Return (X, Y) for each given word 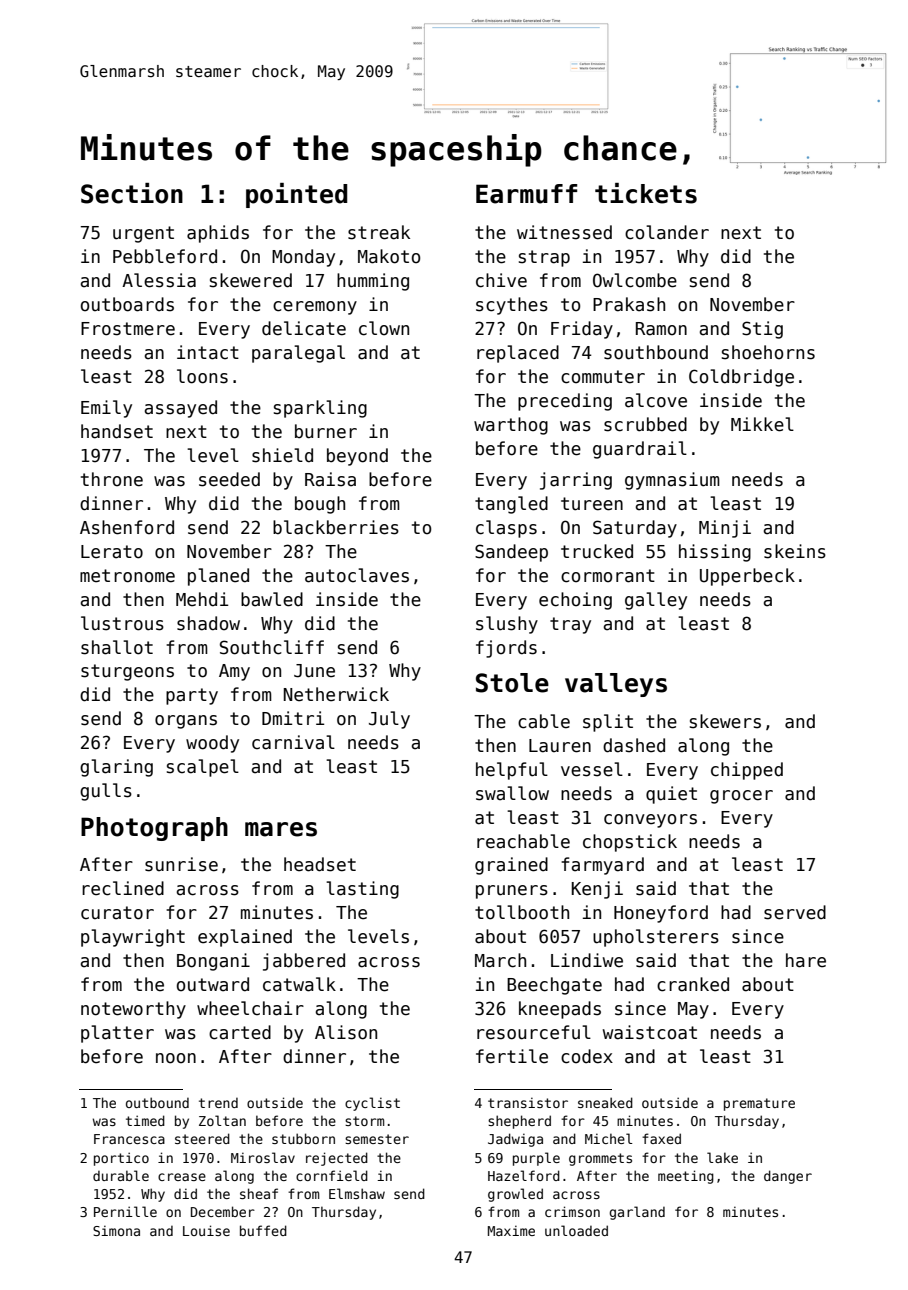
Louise (206, 1230)
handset (117, 431)
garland (637, 1213)
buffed (263, 1230)
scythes (512, 306)
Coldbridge (741, 378)
